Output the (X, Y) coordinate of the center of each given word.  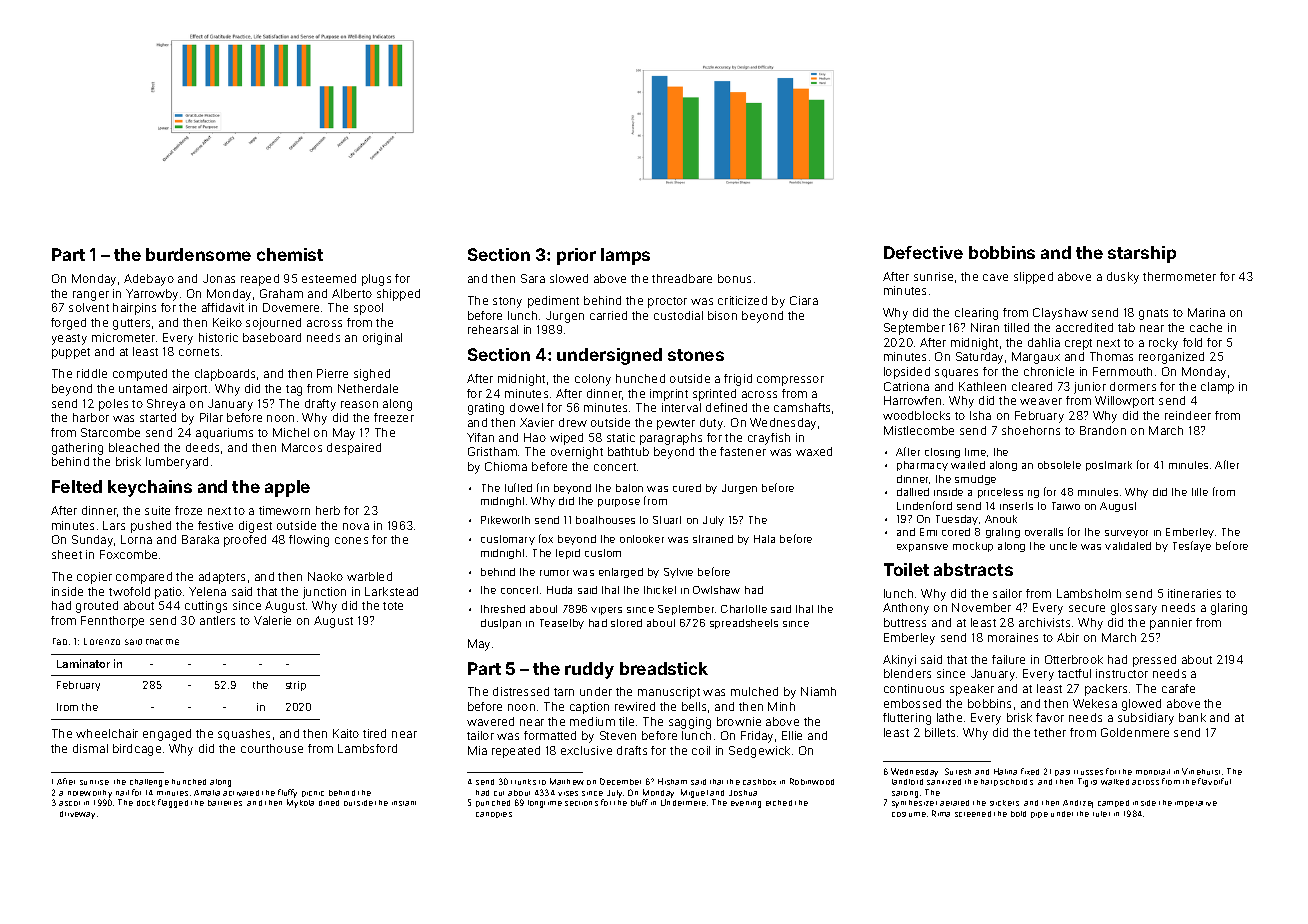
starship (1142, 254)
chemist (290, 254)
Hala (764, 539)
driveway (77, 815)
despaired (354, 449)
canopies (494, 815)
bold (1018, 814)
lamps (625, 256)
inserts (1016, 506)
